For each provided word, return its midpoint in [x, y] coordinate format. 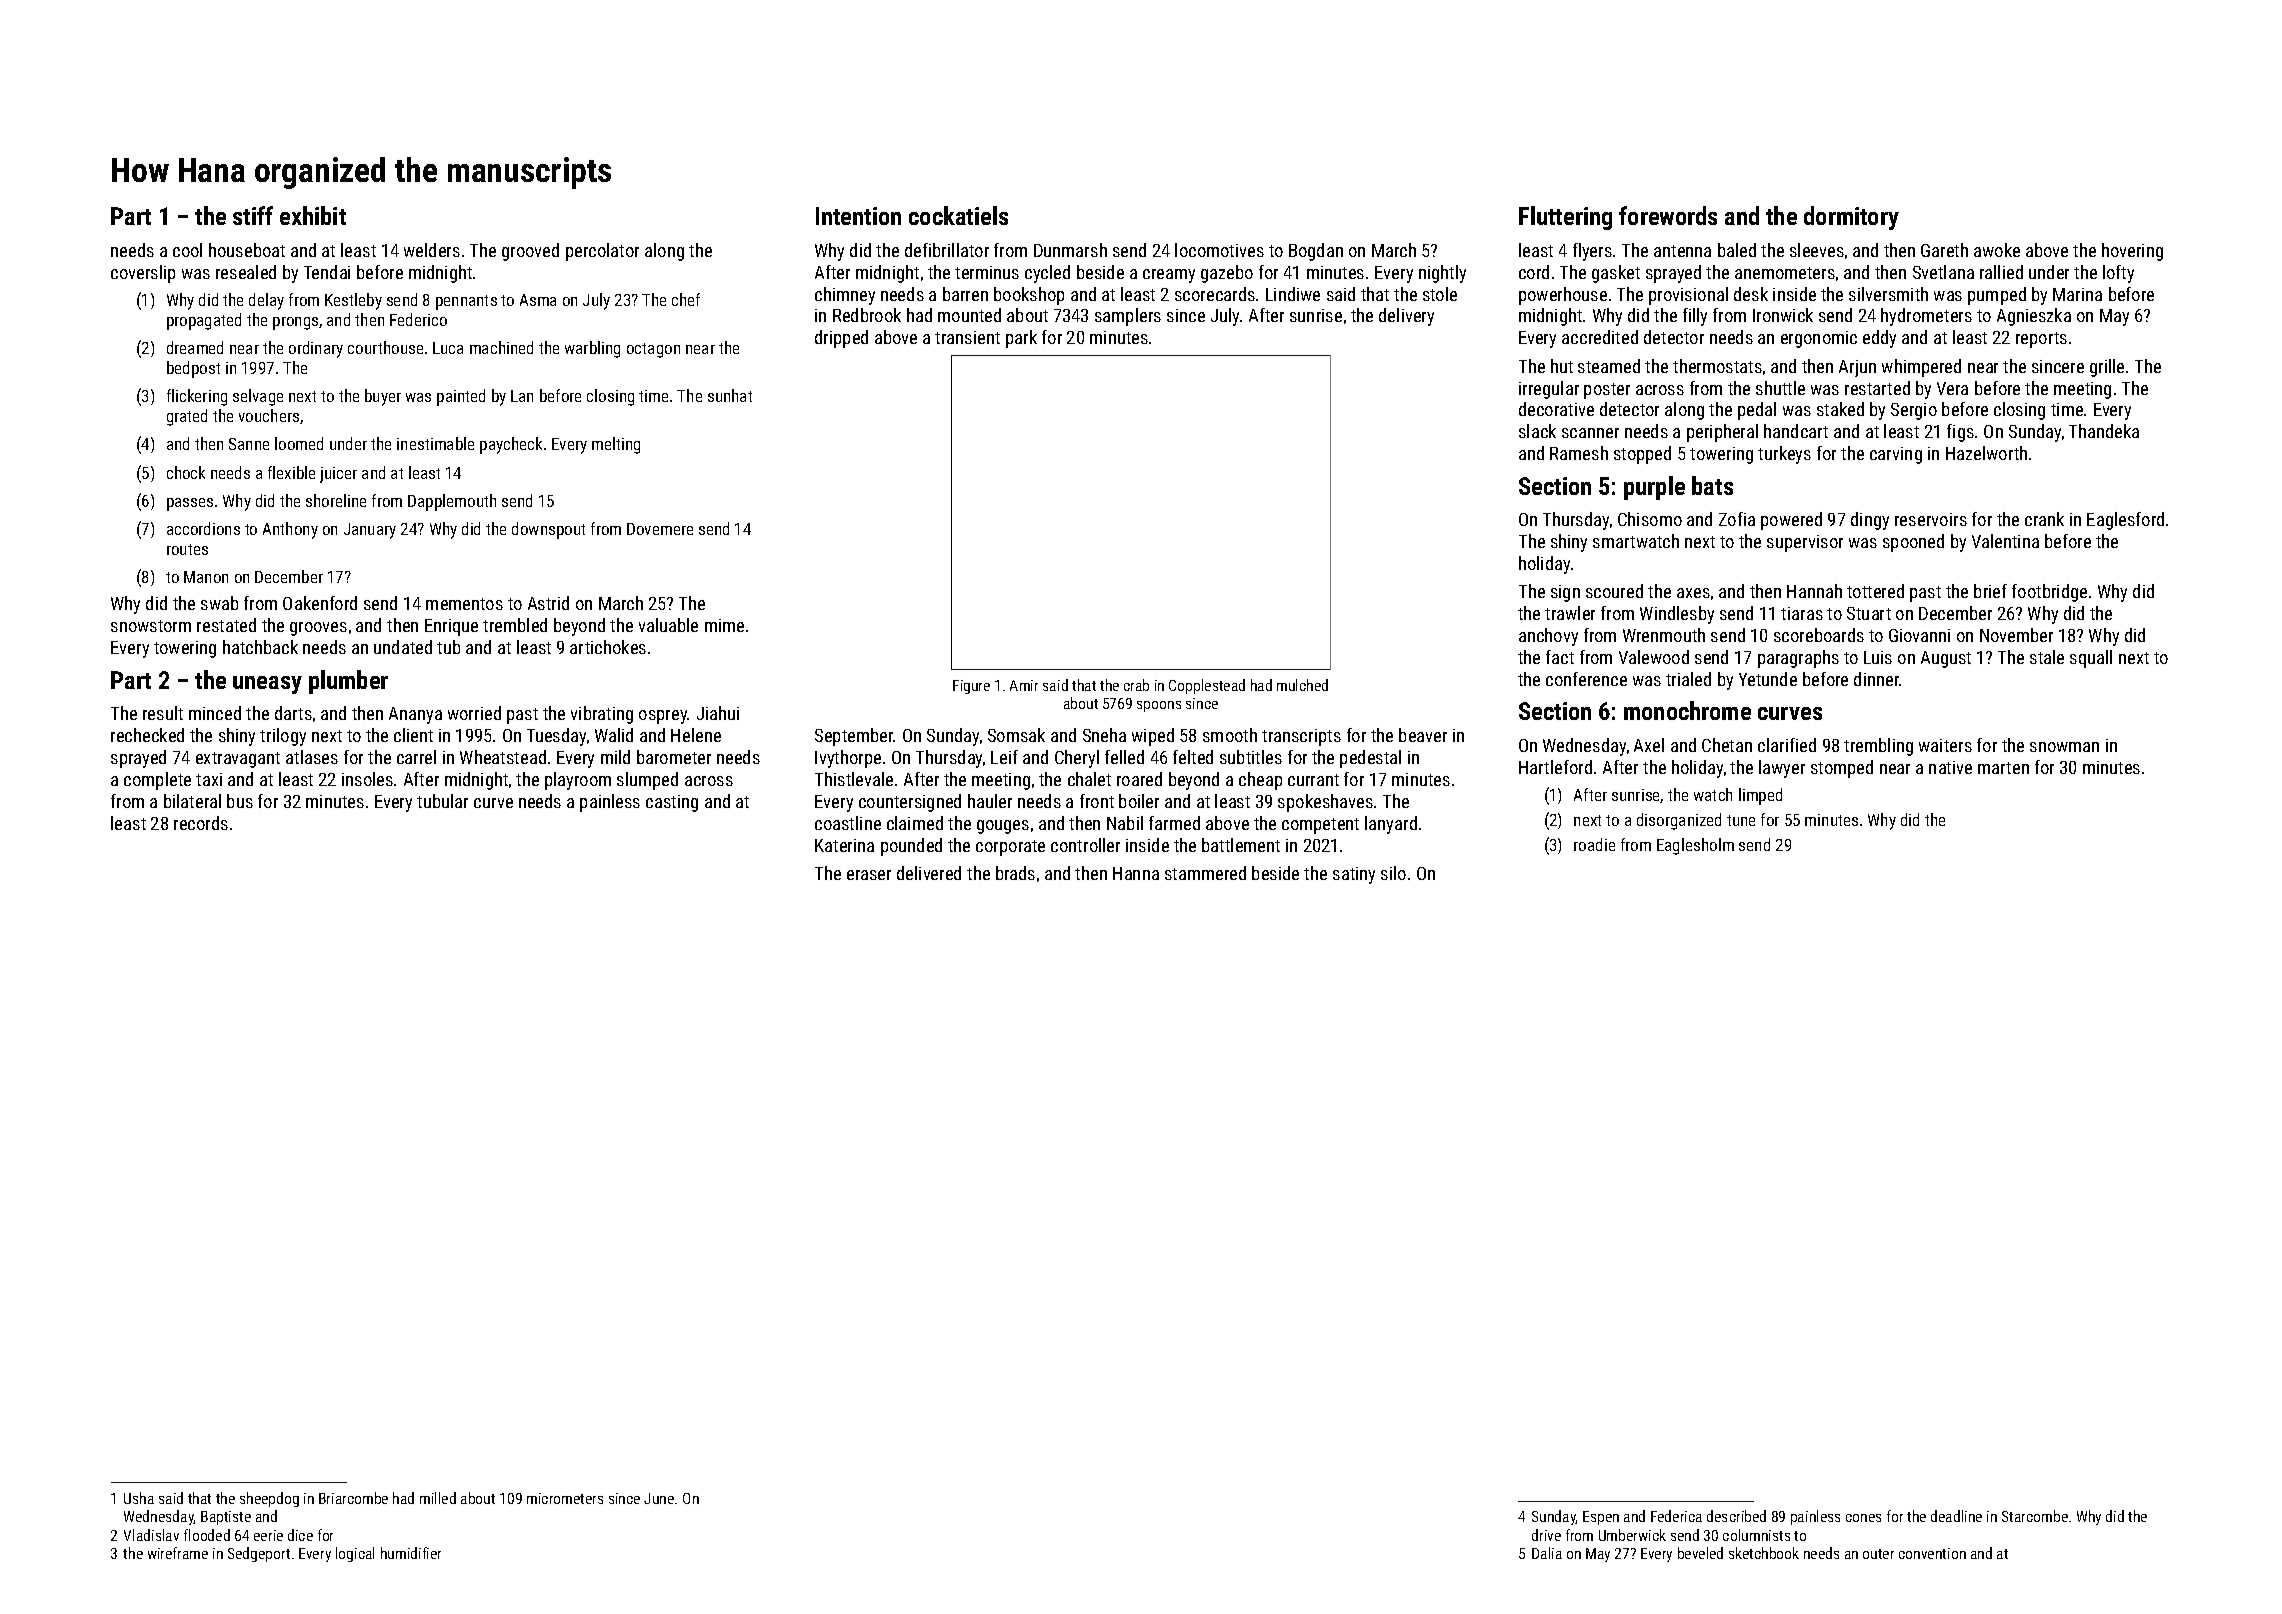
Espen [1601, 1518]
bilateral [192, 801]
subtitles [1251, 757]
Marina [2077, 294]
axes [1693, 593]
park [1021, 339]
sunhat [730, 395]
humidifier [411, 1553]
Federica [1676, 1516]
